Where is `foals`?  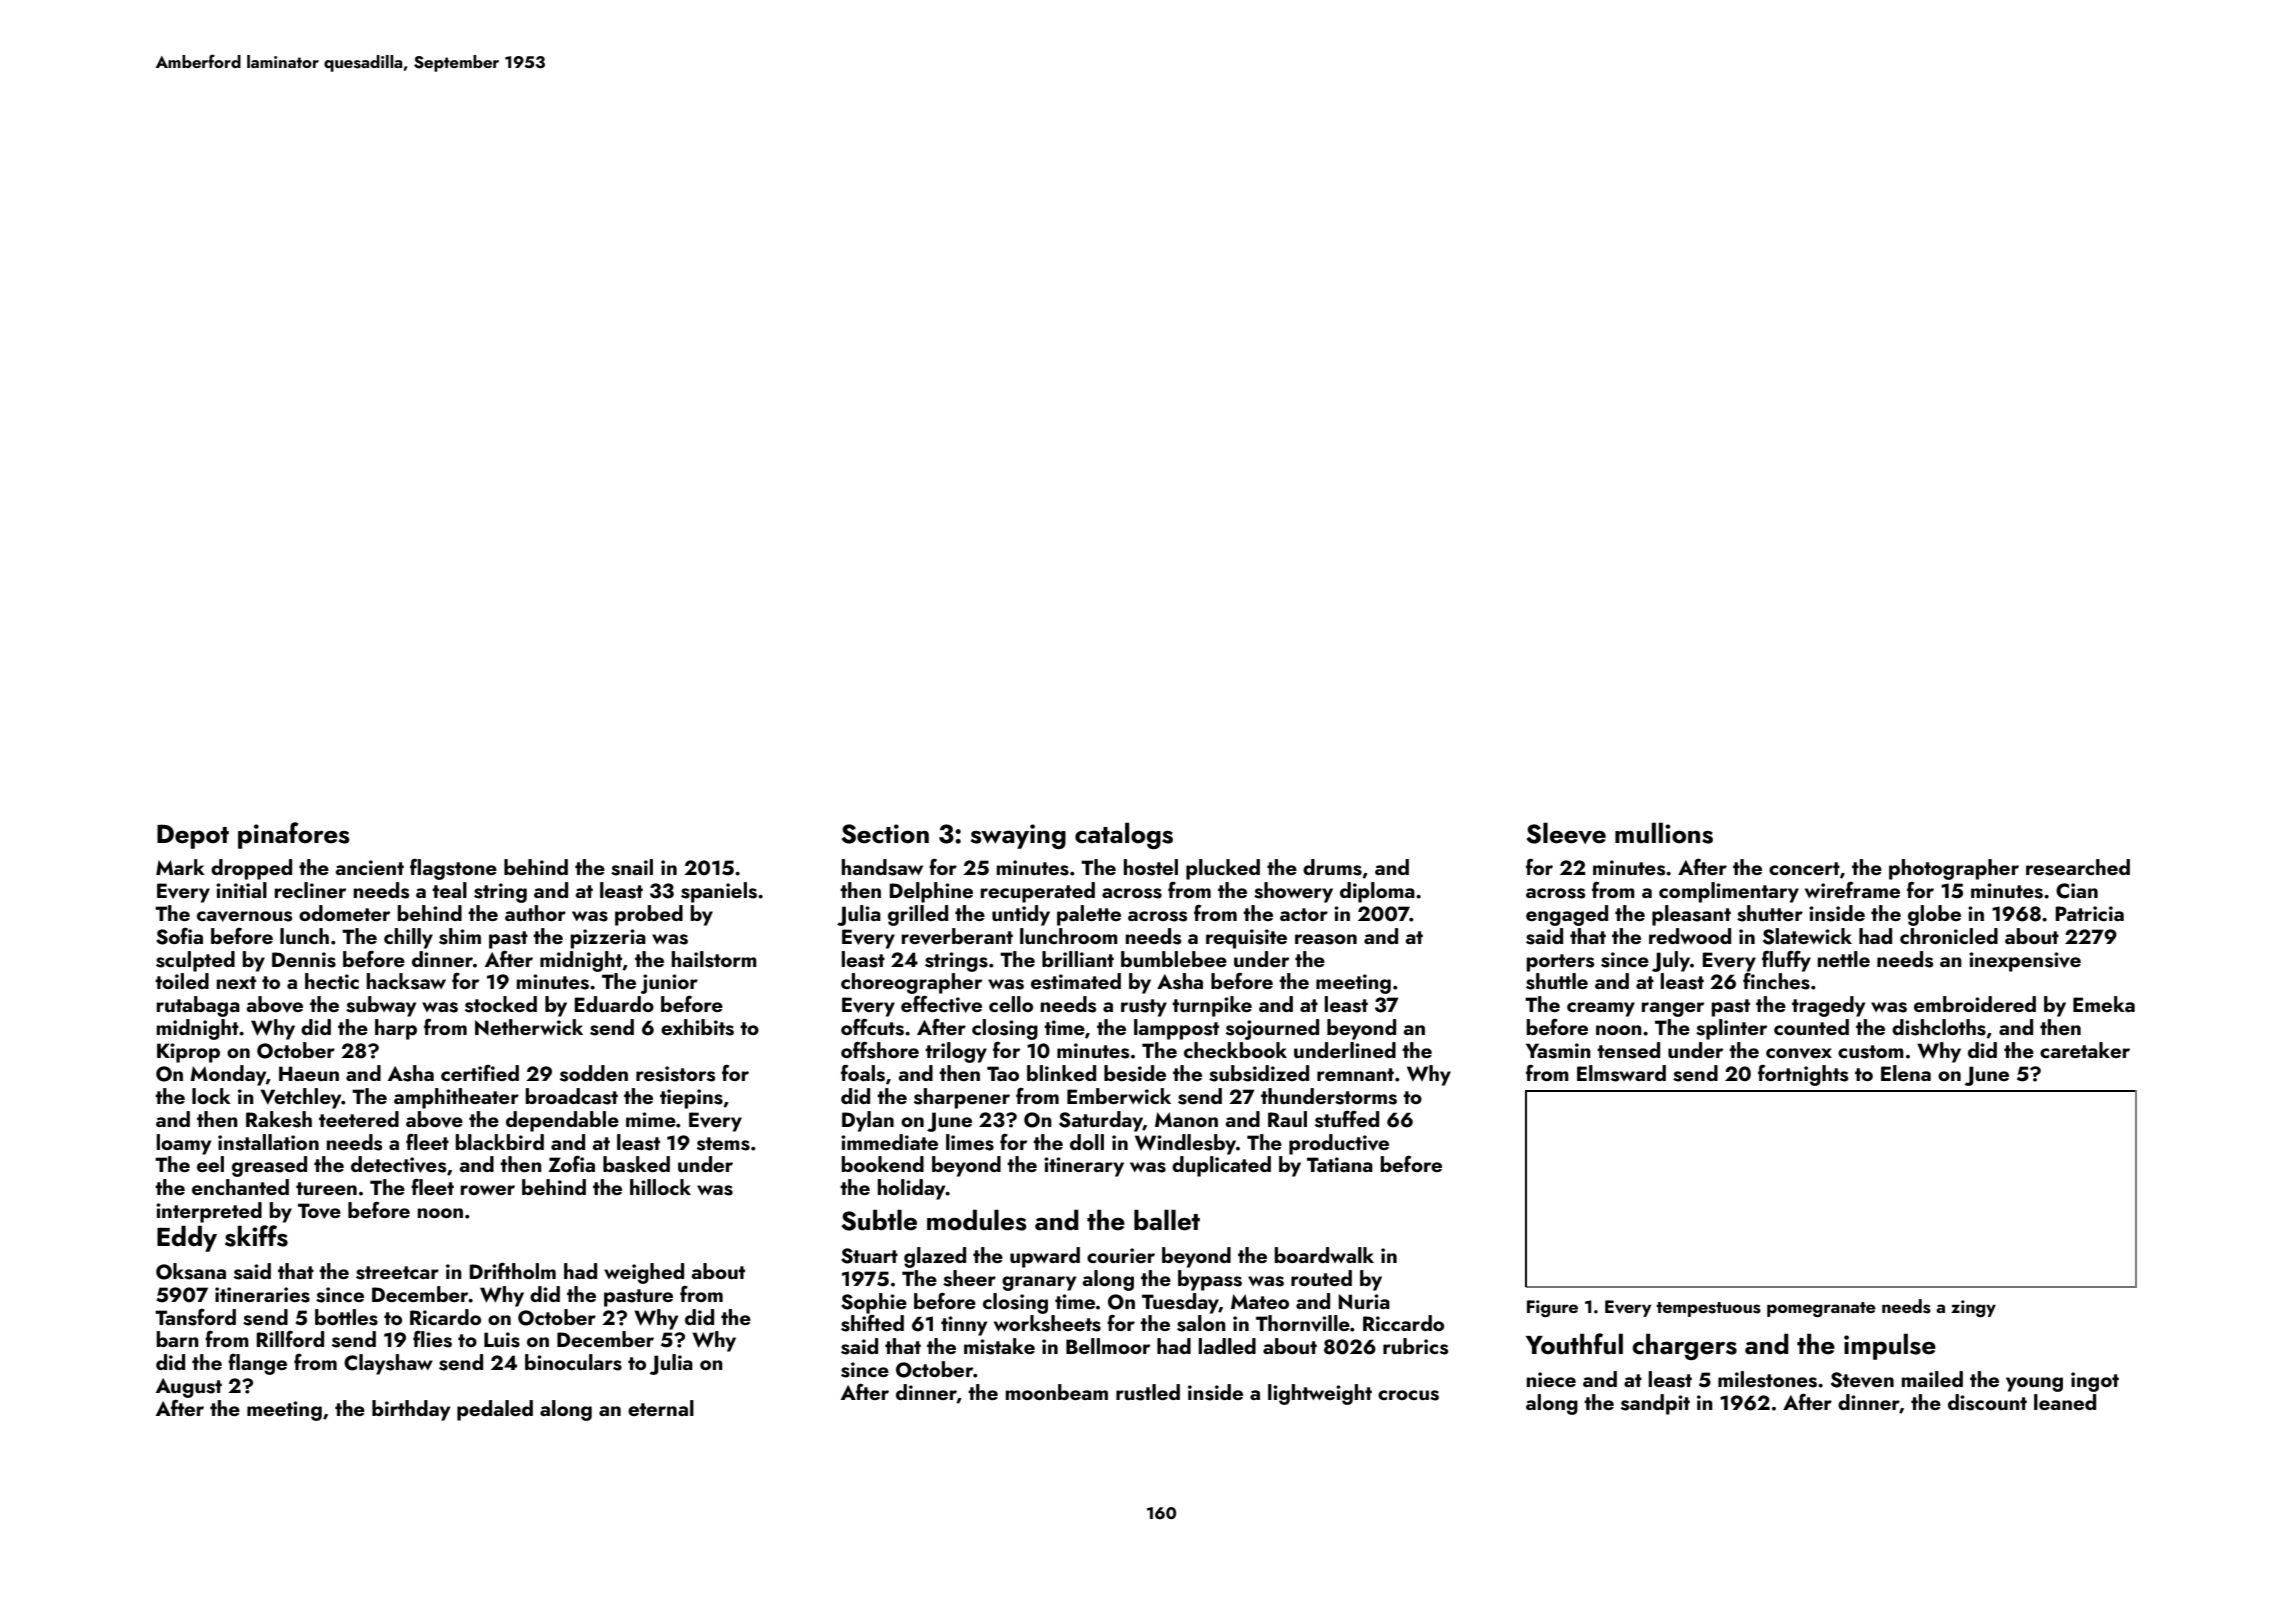
foals is located at coordinates (863, 1073).
